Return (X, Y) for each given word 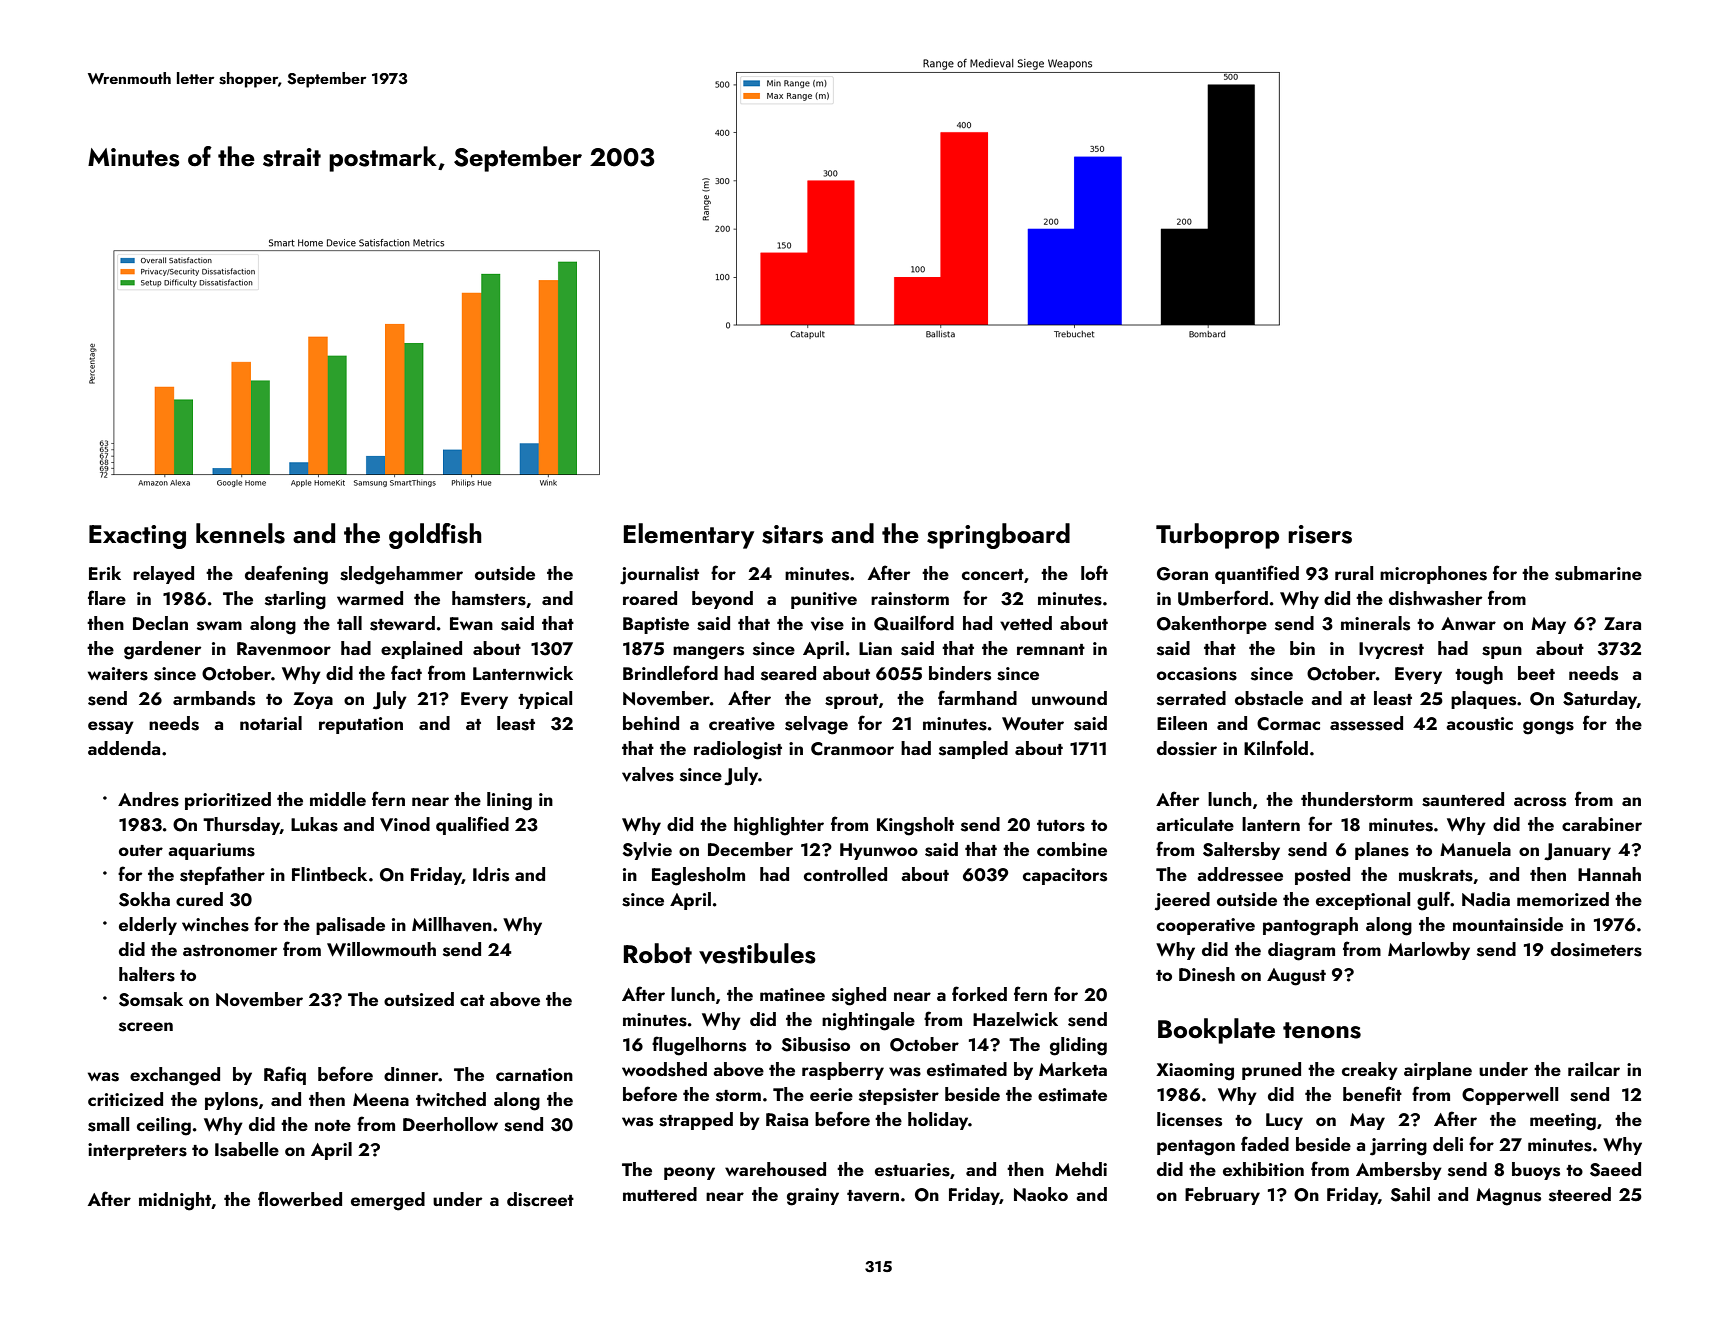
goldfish (435, 536)
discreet (540, 1199)
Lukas (314, 824)
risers (1320, 534)
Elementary (689, 536)
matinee (792, 994)
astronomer (230, 951)
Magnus (1508, 1197)
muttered (660, 1194)
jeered (1182, 901)
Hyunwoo (879, 851)
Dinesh (1207, 974)
